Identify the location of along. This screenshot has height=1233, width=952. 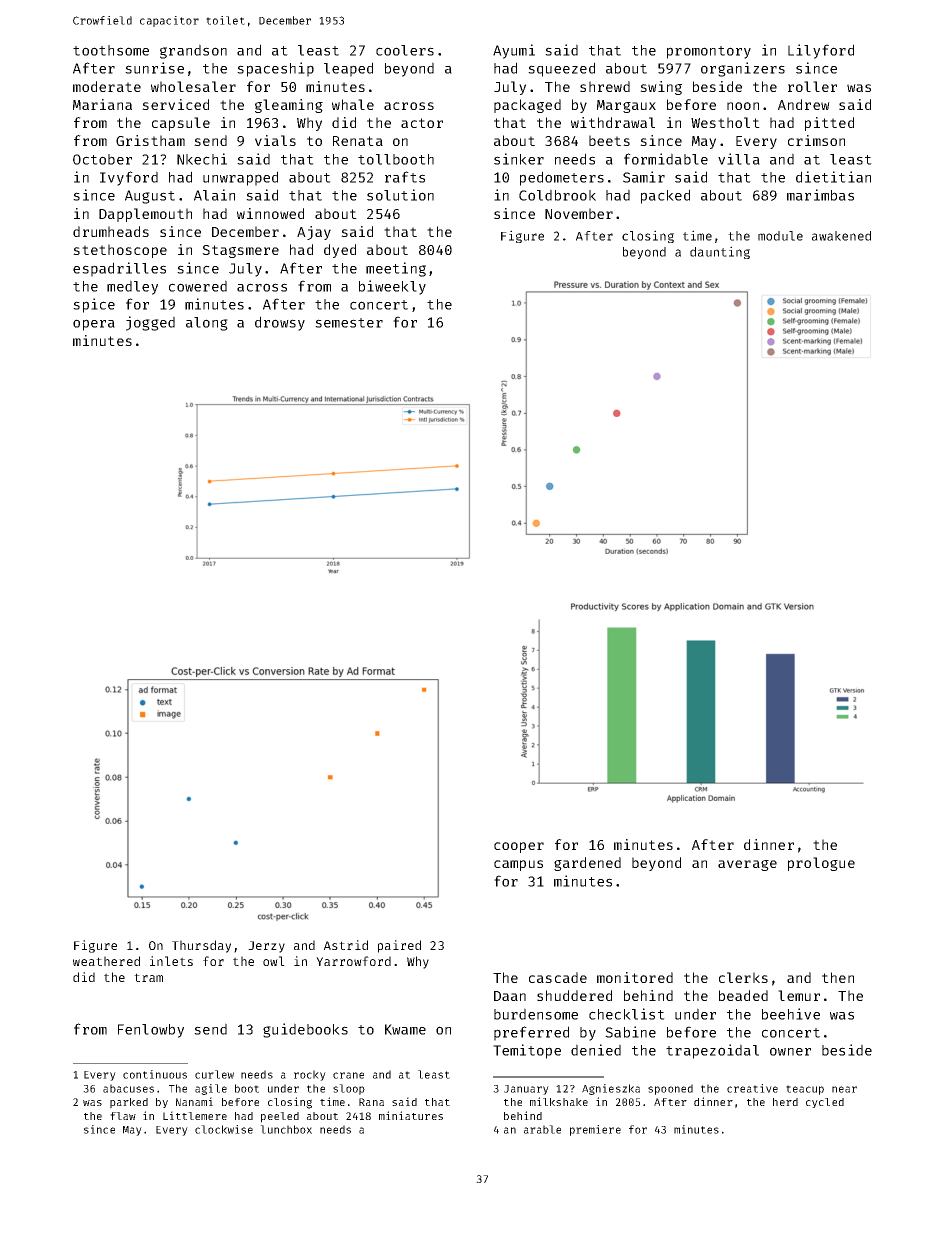
(207, 324).
